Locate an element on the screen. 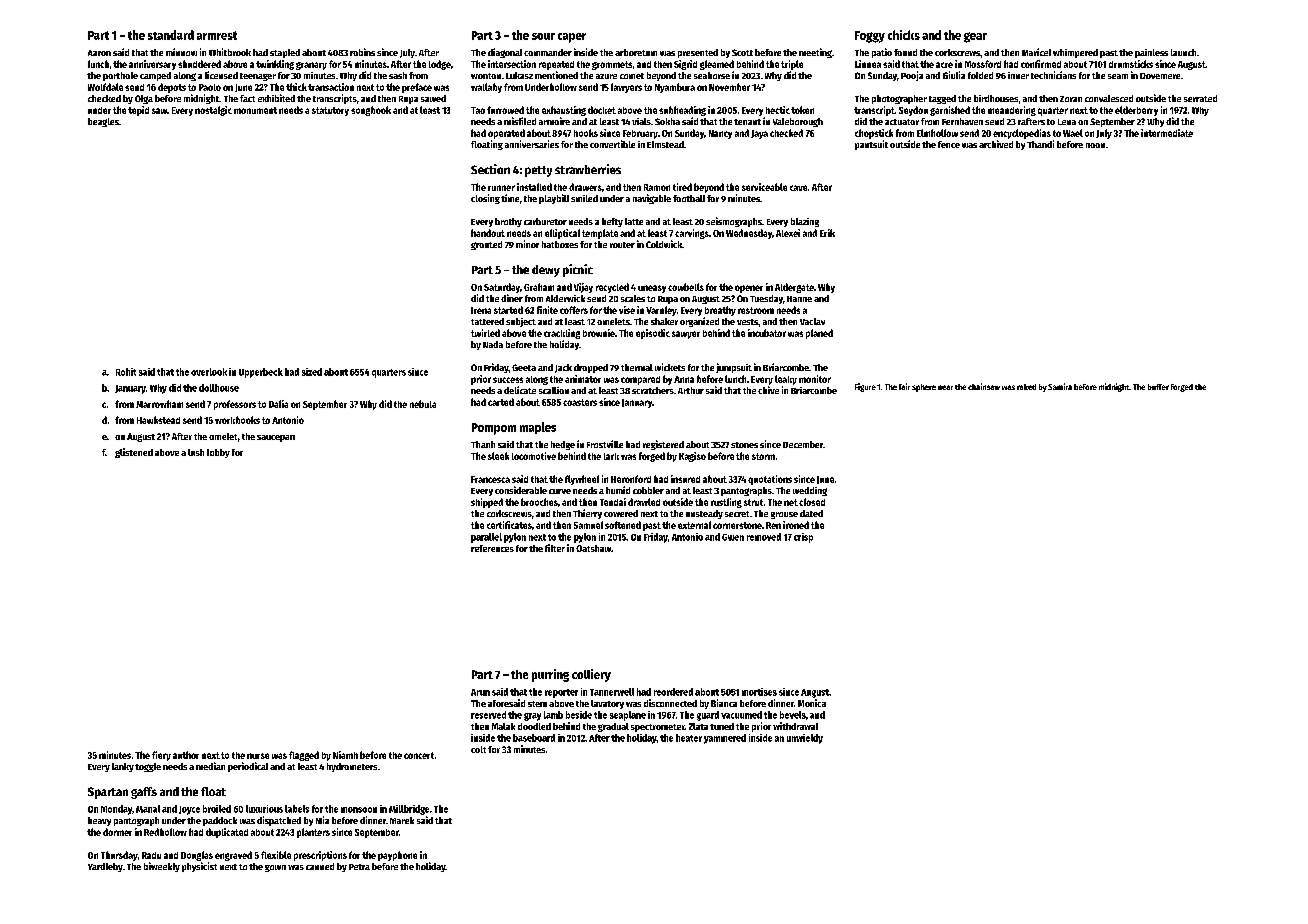  payphone is located at coordinates (397, 856).
